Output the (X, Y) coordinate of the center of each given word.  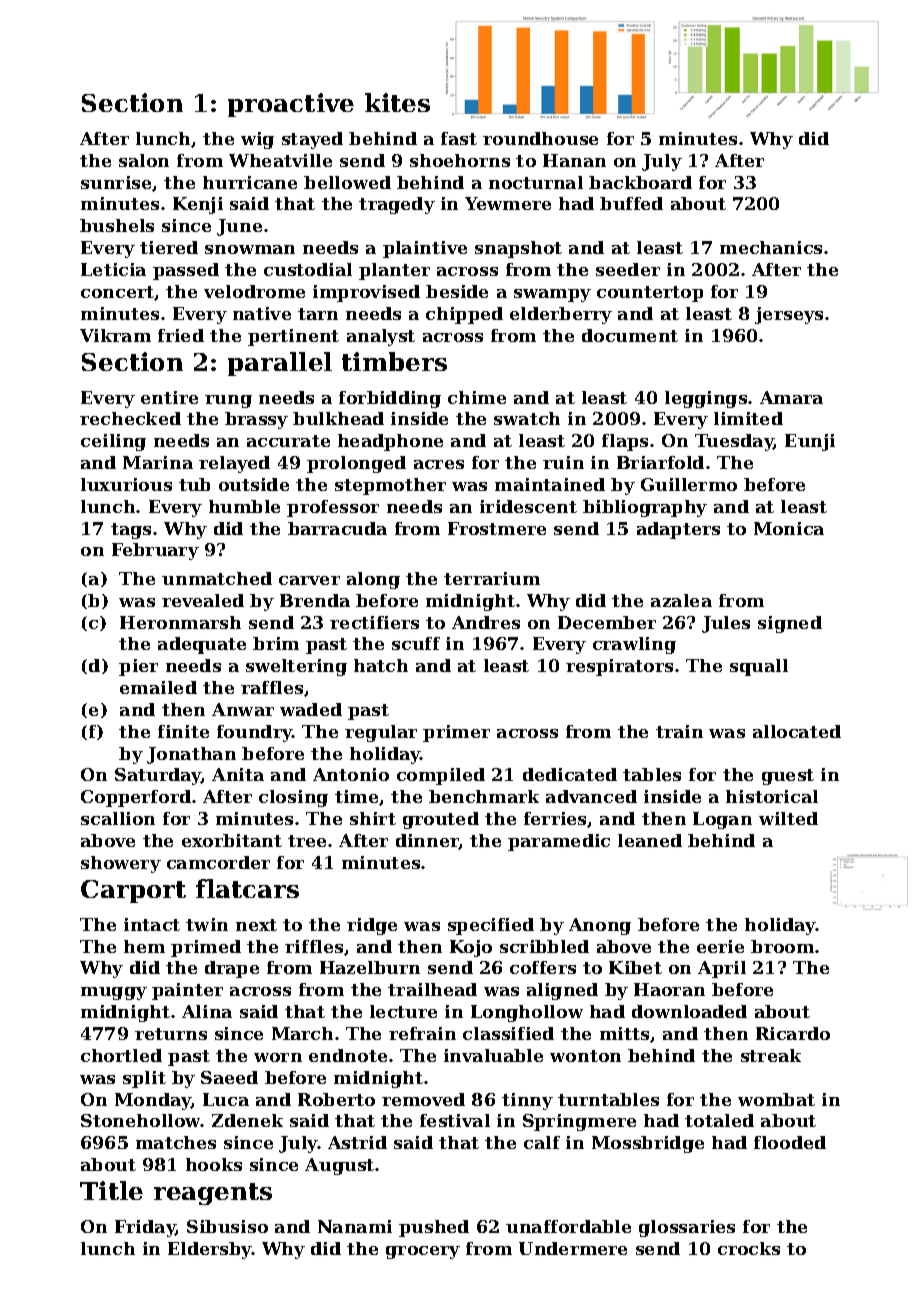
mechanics (771, 247)
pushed (434, 1228)
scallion (118, 818)
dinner (427, 841)
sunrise (116, 182)
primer (456, 733)
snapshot (518, 249)
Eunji (810, 442)
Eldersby (210, 1250)
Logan (722, 820)
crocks (749, 1248)
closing (293, 798)
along (373, 580)
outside (254, 484)
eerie (720, 946)
